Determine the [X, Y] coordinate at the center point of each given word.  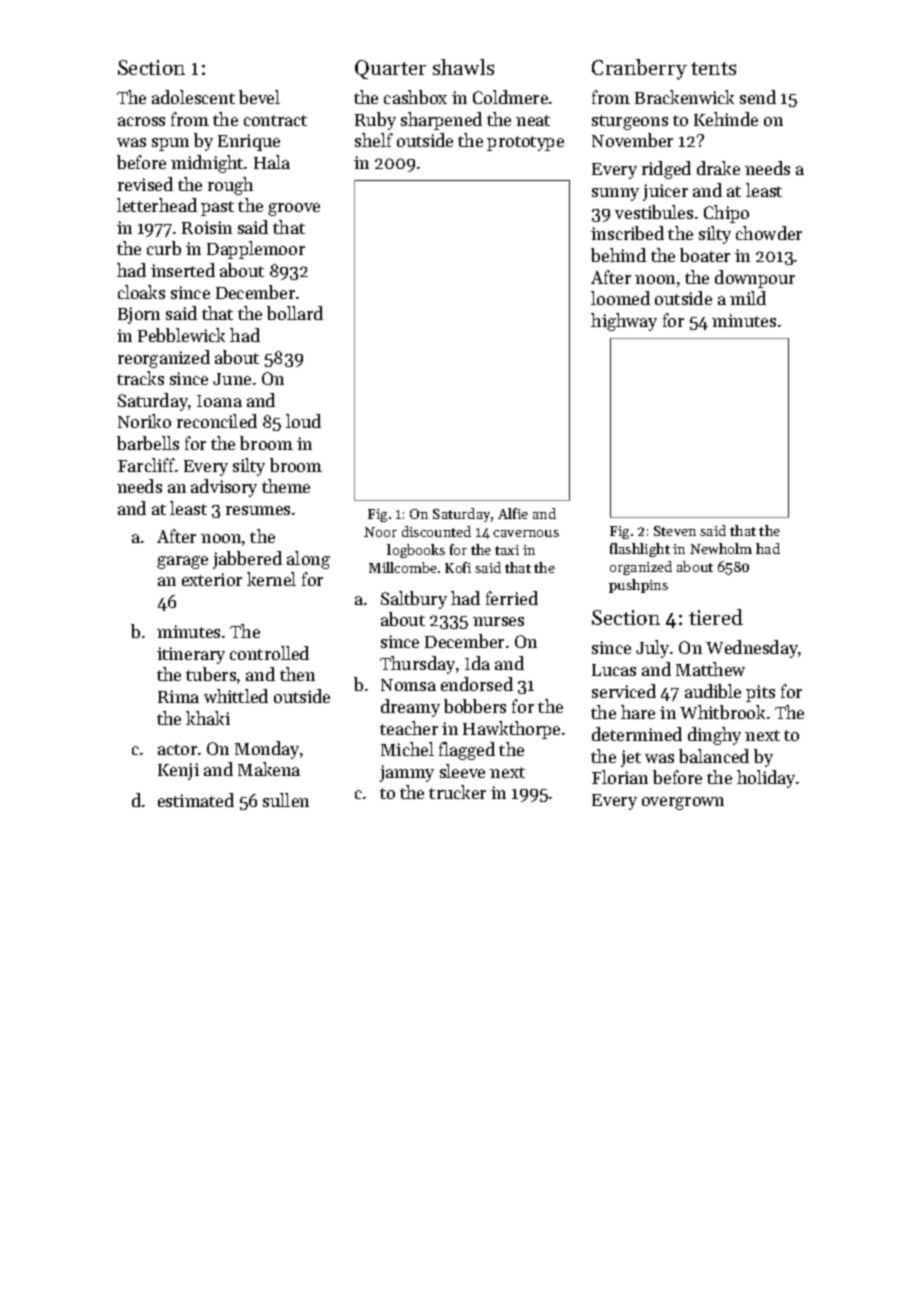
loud [303, 421]
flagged [467, 751]
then [297, 674]
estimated [196, 800]
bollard [295, 313]
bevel [259, 97]
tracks [140, 378]
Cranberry [639, 69]
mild [748, 298]
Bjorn [139, 315]
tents [713, 68]
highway [624, 322]
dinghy [714, 736]
